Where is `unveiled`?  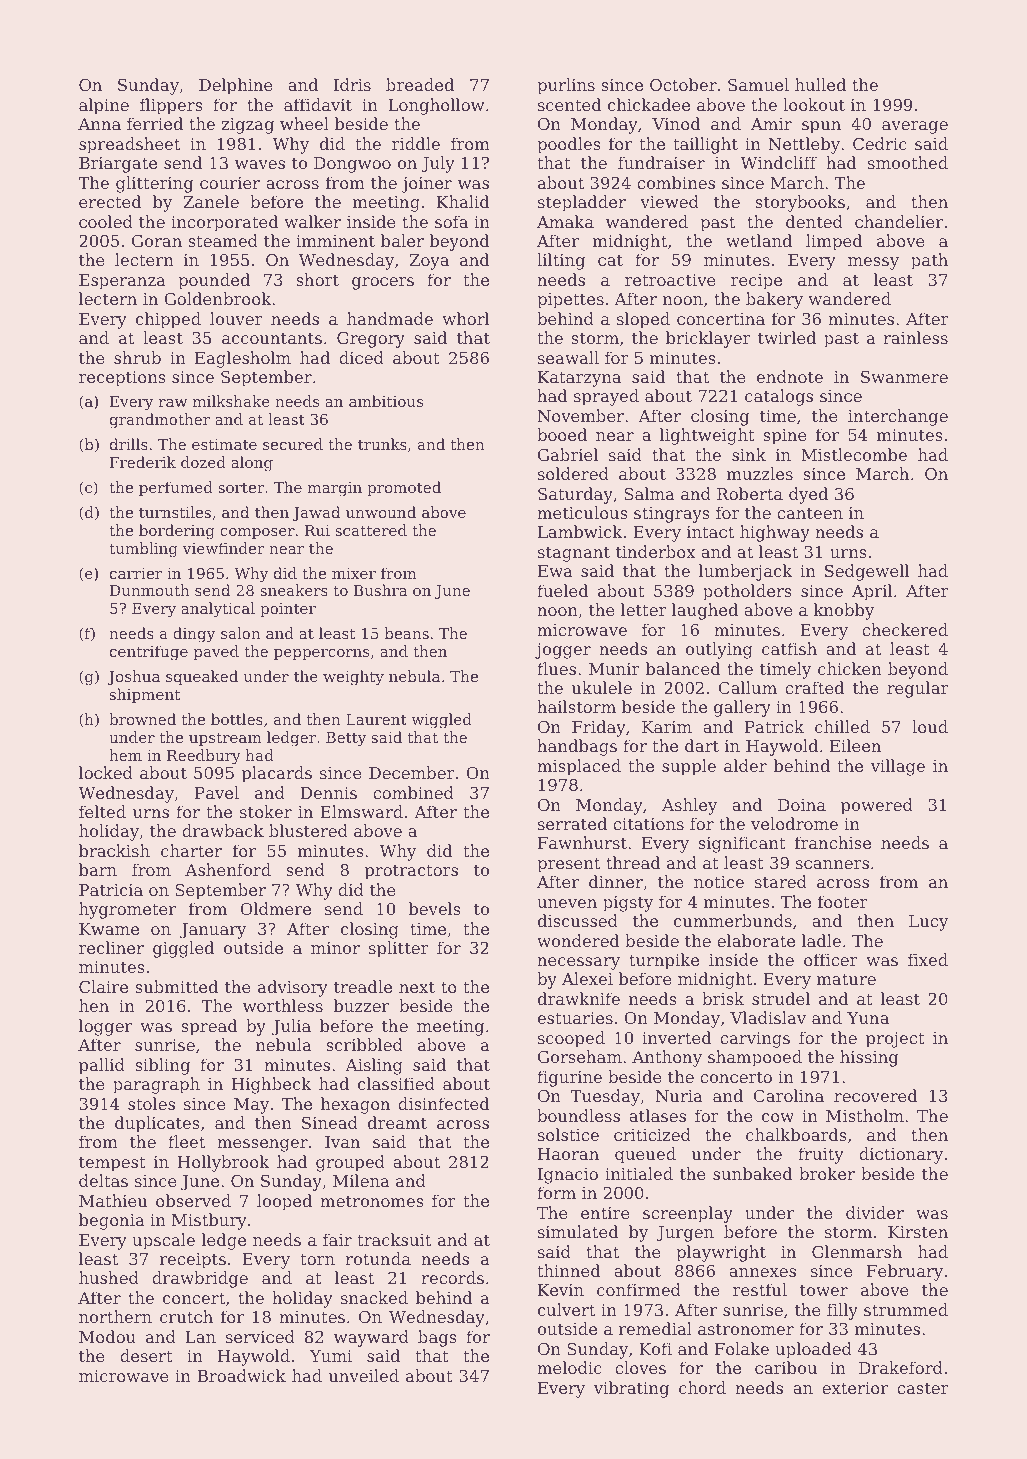
unveiled is located at coordinates (364, 1375).
